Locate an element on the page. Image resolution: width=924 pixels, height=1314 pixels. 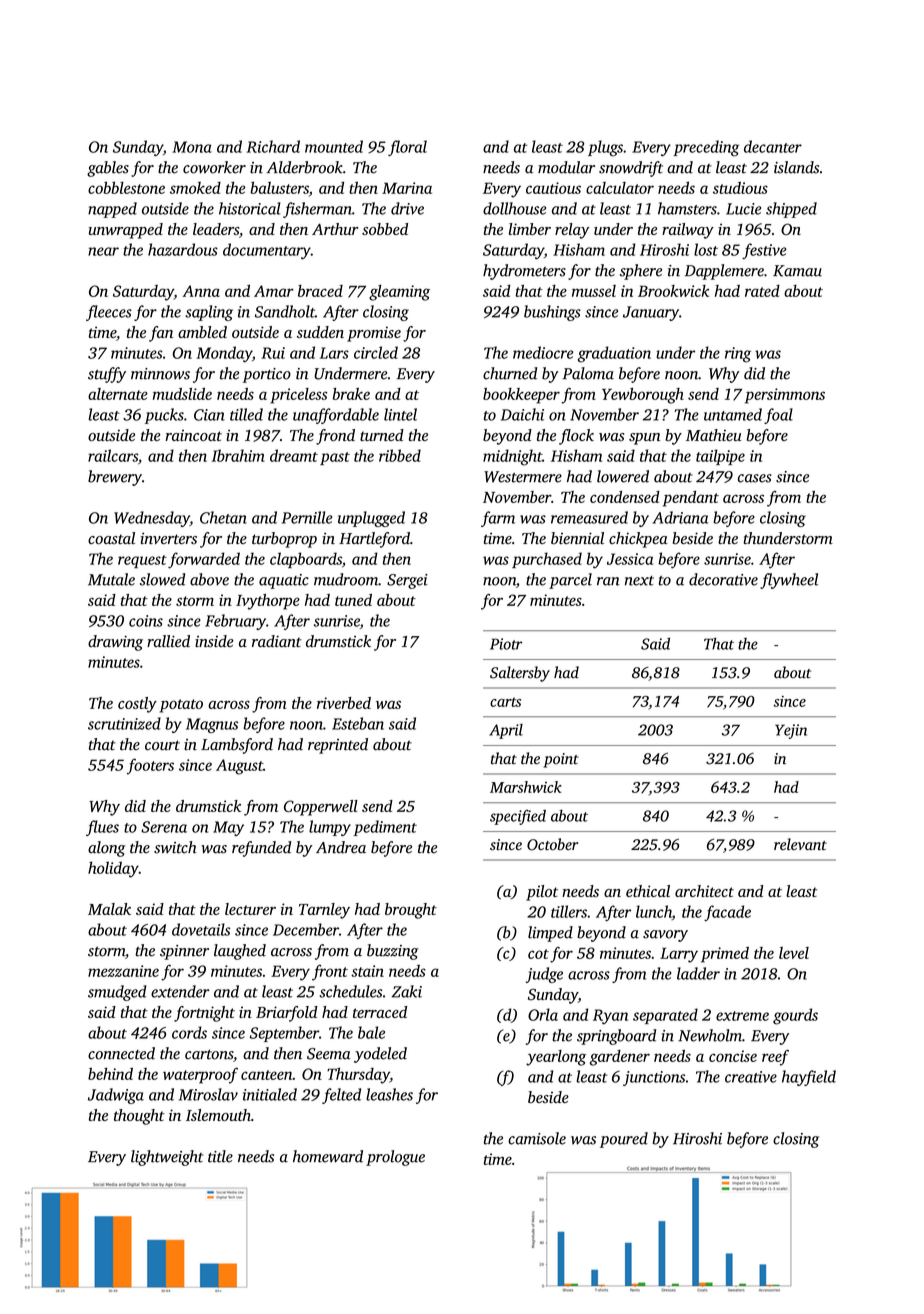
mudroom is located at coordinates (346, 579).
